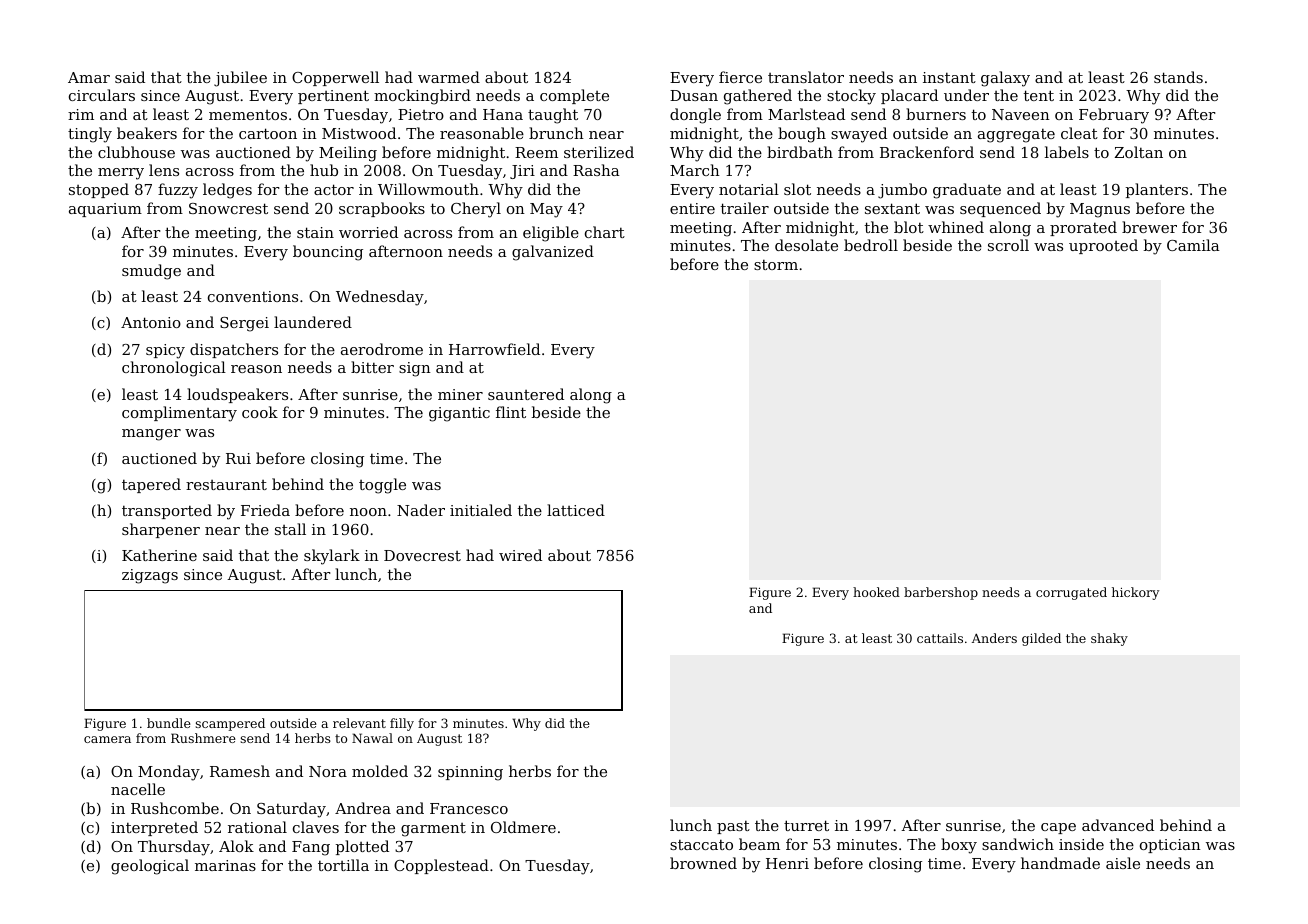 The image size is (1308, 924). I want to click on stands, so click(1178, 77).
